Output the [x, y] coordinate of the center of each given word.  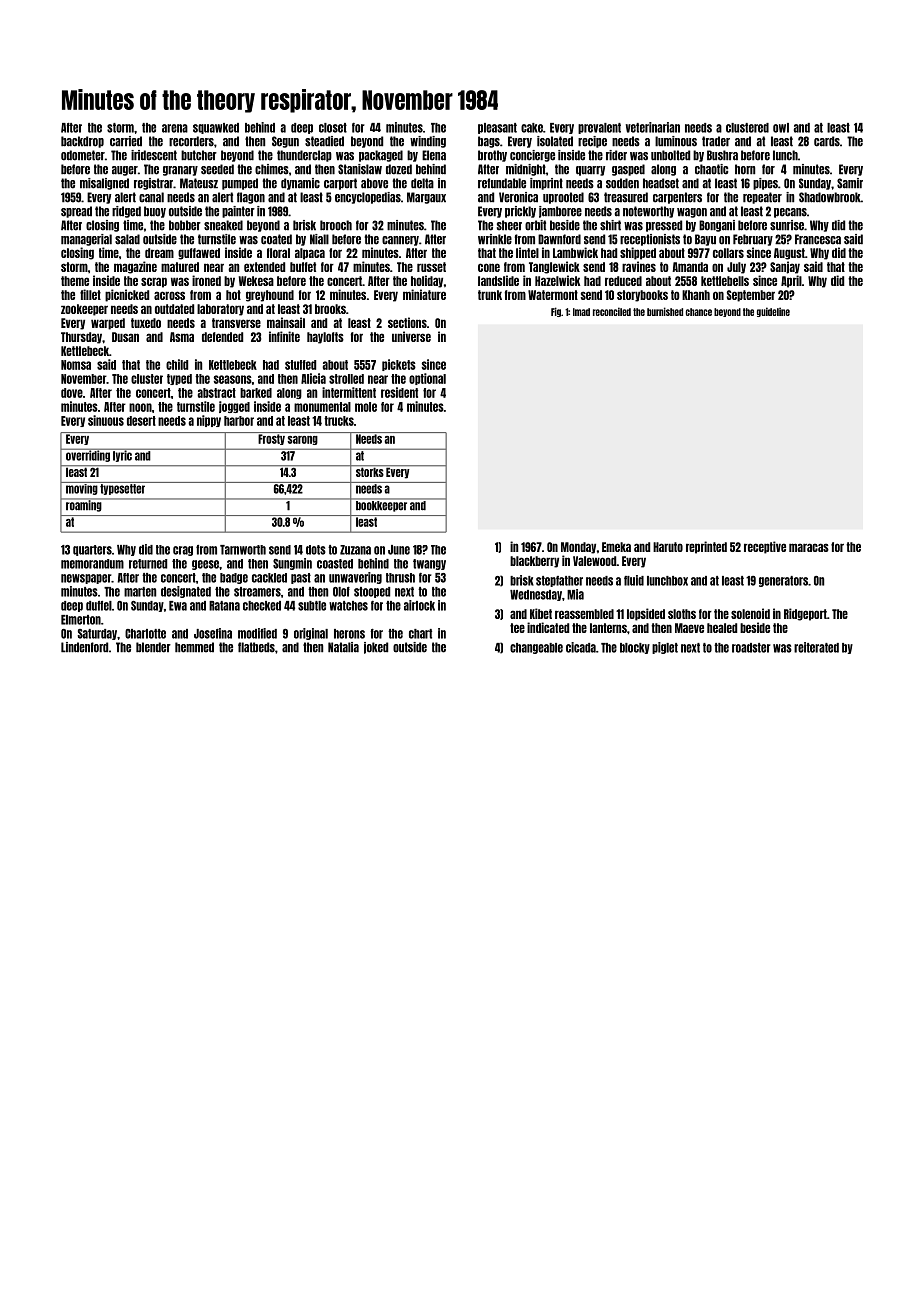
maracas [809, 547]
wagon [692, 213]
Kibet [541, 613]
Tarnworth [243, 550]
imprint [546, 184]
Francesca [818, 239]
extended [264, 267]
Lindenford [84, 647]
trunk [490, 295]
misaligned [104, 184]
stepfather [559, 581]
